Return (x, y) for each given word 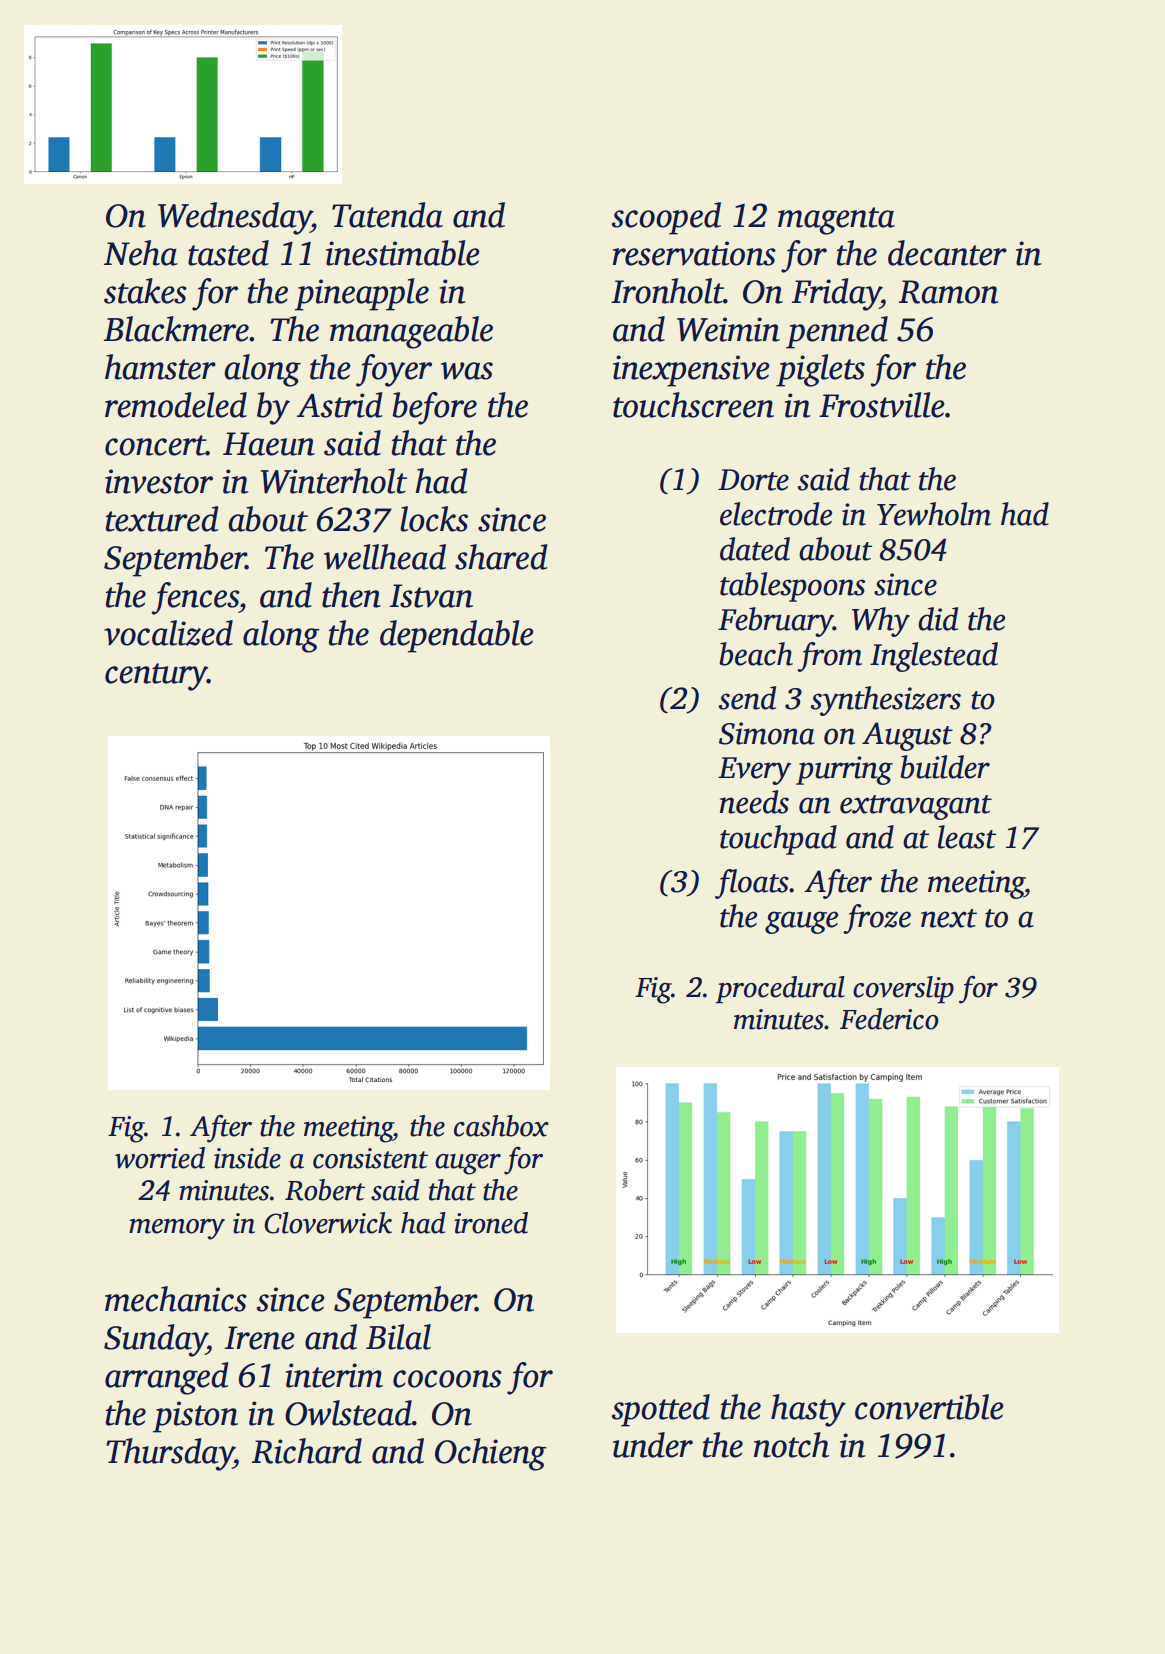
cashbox (501, 1126)
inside (247, 1158)
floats (752, 884)
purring (844, 770)
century (156, 677)
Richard (307, 1451)
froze (877, 919)
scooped (666, 218)
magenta (836, 221)
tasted (228, 253)
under (653, 1445)
